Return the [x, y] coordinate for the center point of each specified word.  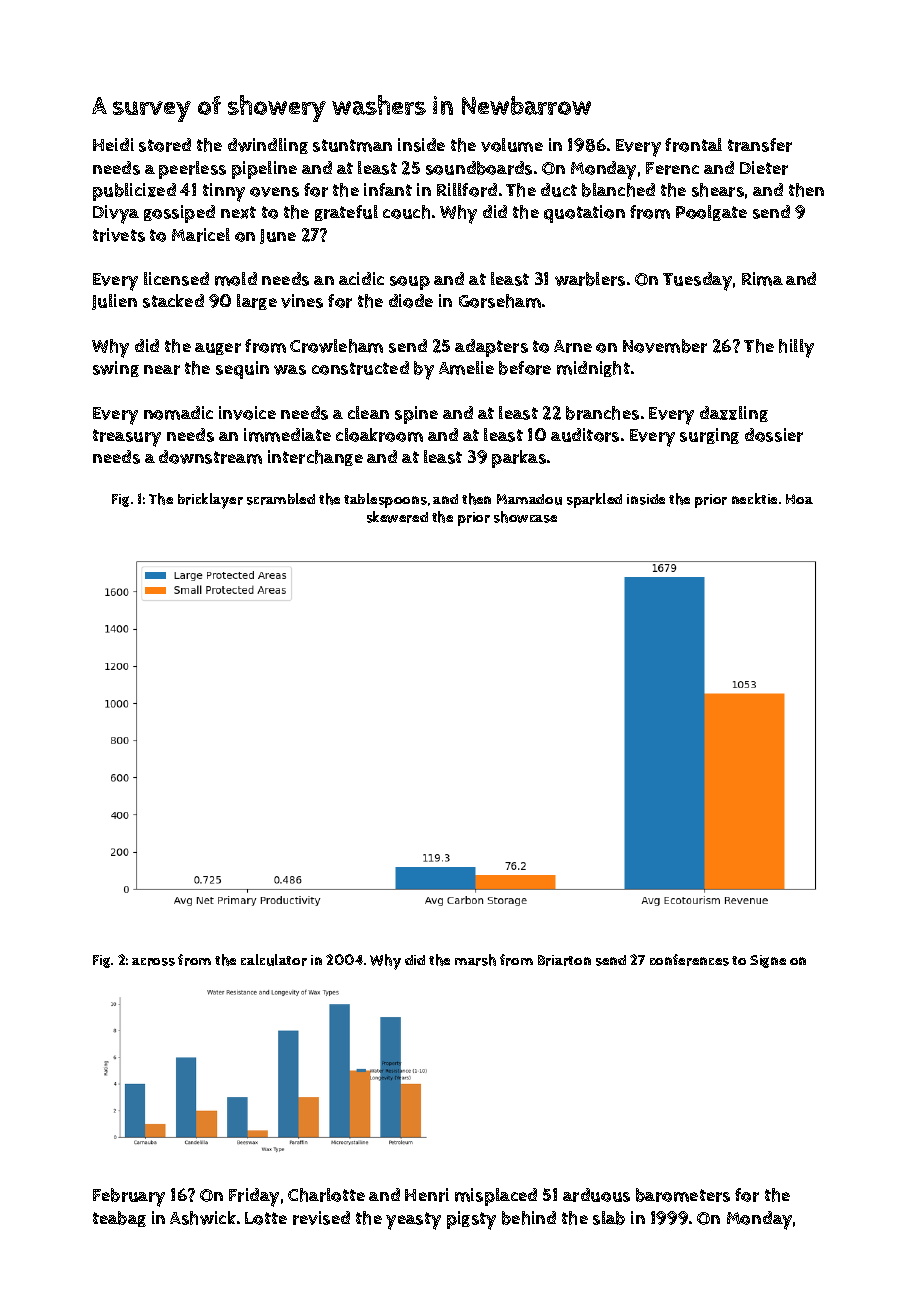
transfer [760, 145]
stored [165, 145]
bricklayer [210, 501]
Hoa [799, 499]
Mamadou [529, 499]
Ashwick [203, 1218]
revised [321, 1218]
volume [512, 145]
